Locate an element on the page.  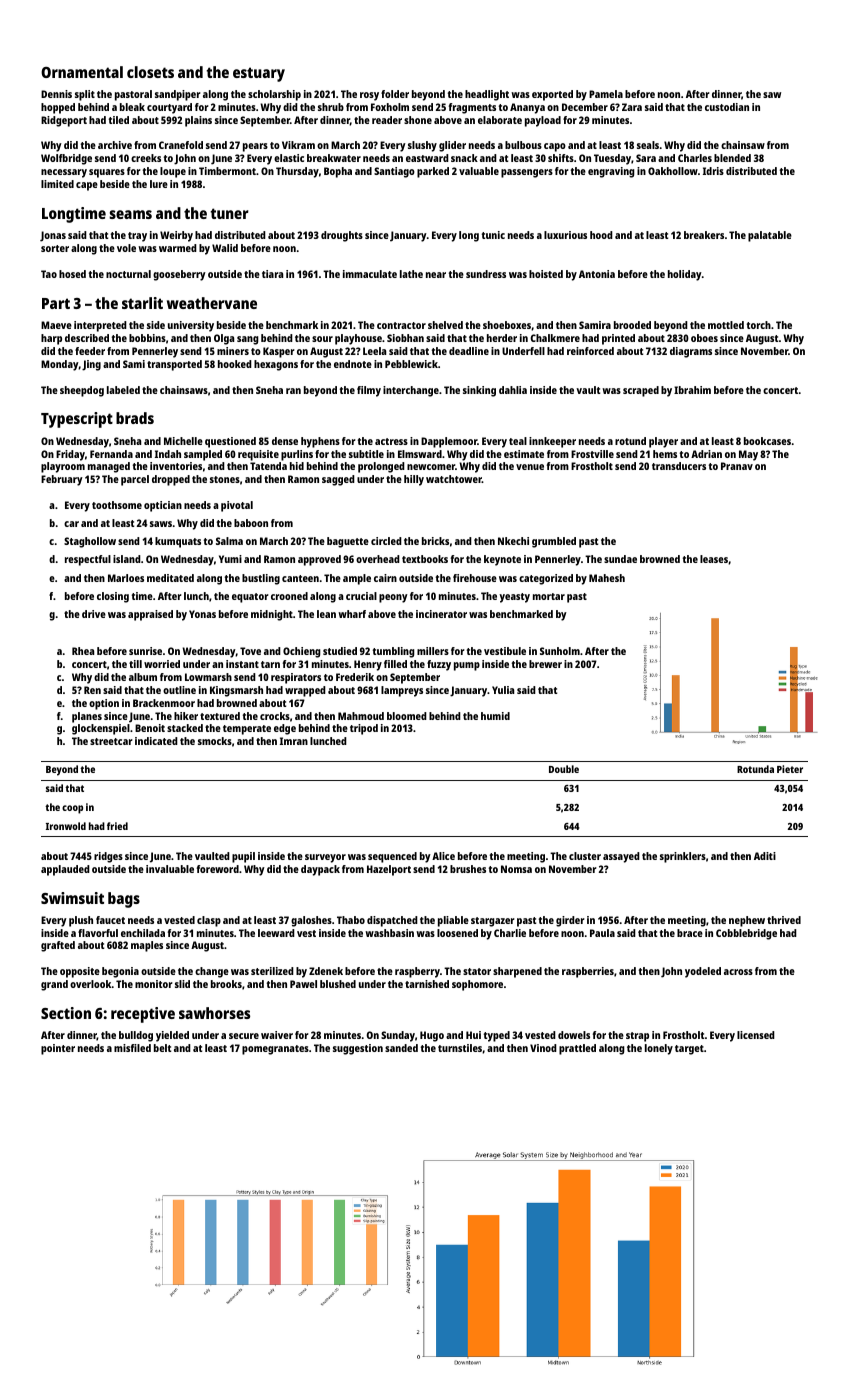
Pieter is located at coordinates (790, 769).
